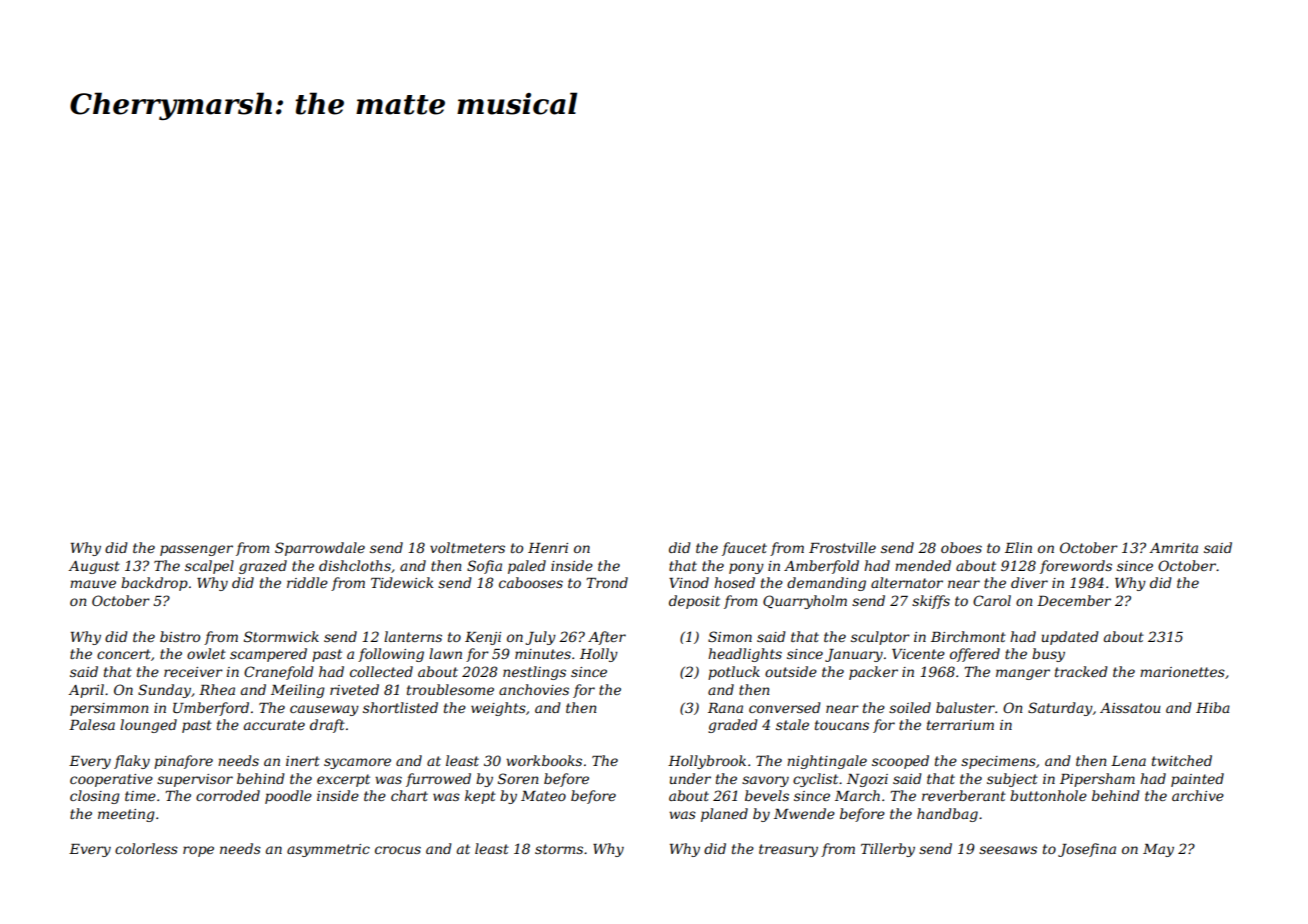 The height and width of the screenshot is (924, 1308). What do you see at coordinates (327, 726) in the screenshot?
I see `draft` at bounding box center [327, 726].
